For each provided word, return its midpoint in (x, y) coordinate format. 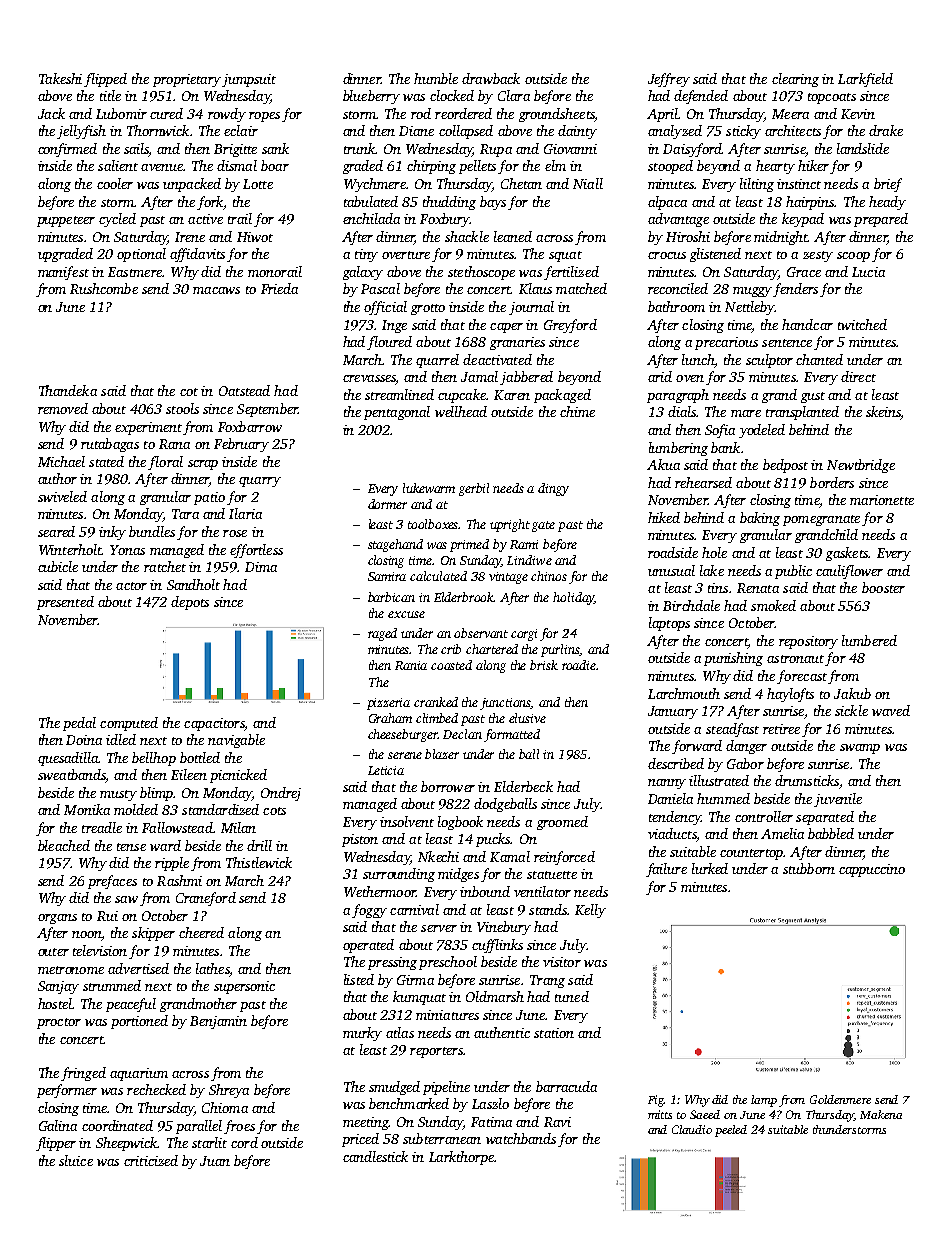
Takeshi (60, 78)
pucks (493, 840)
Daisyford (692, 150)
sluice (76, 1160)
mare (746, 413)
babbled (831, 833)
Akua (663, 464)
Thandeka (68, 390)
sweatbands (71, 774)
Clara (514, 95)
